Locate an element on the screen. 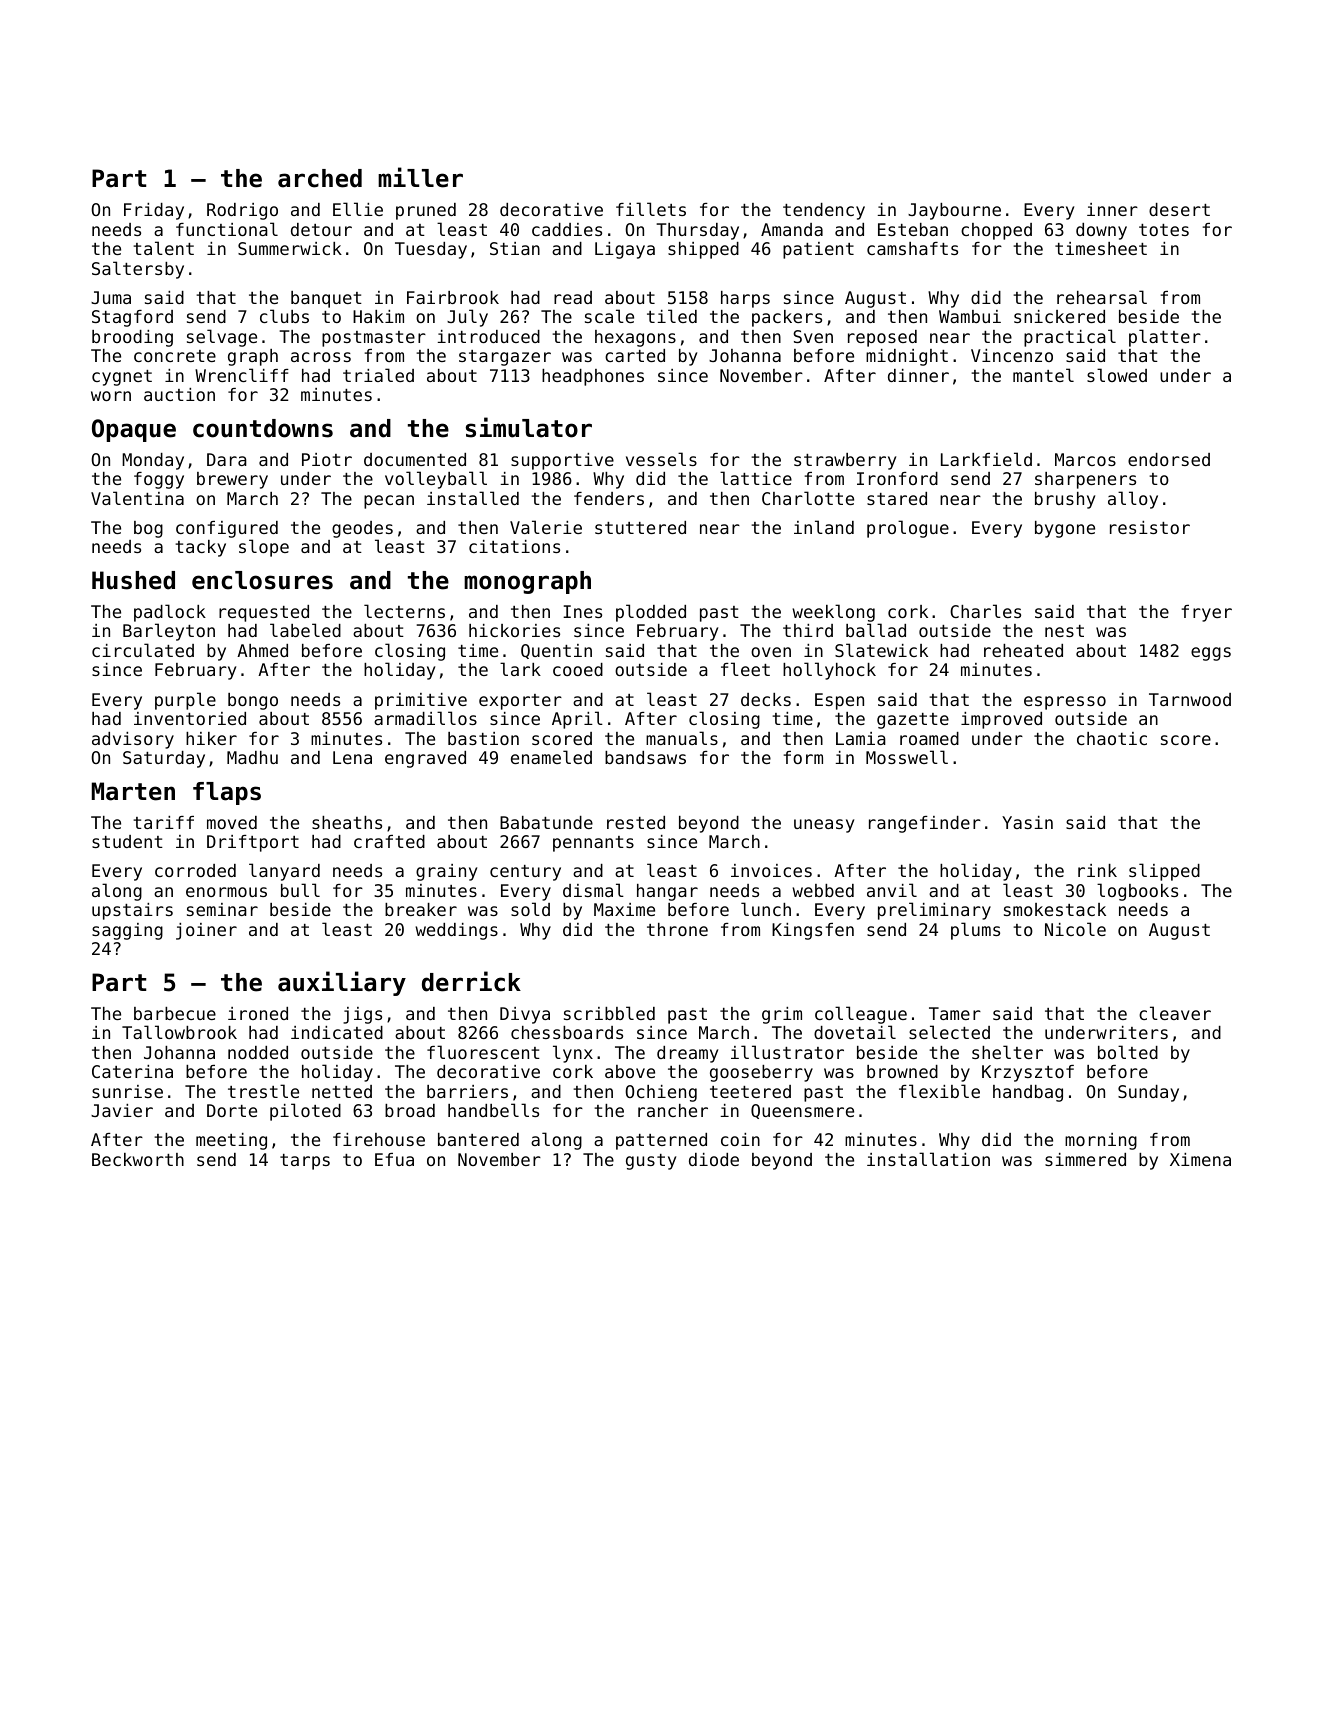 The image size is (1331, 1722). fillets is located at coordinates (651, 209).
